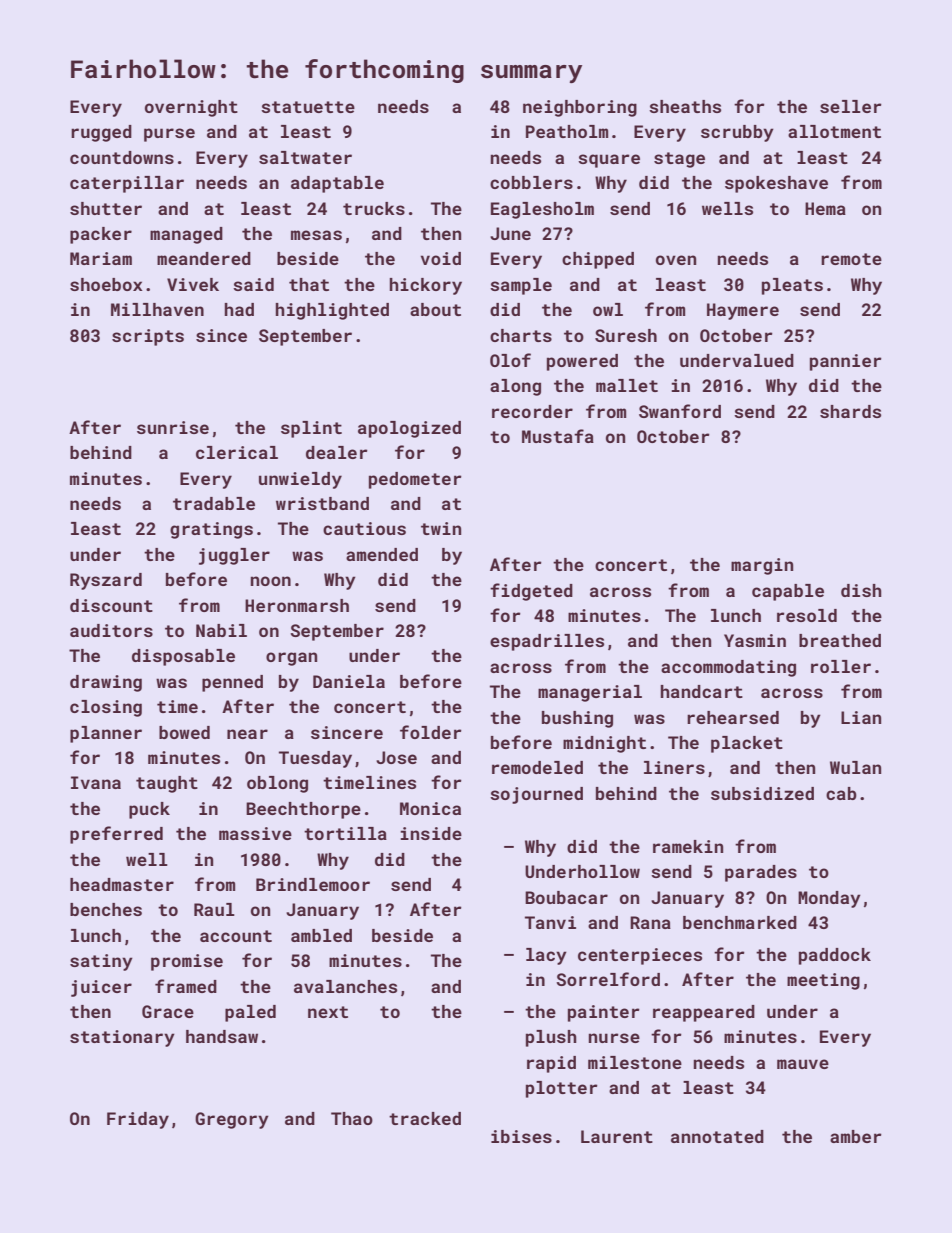  I want to click on shoebox, so click(106, 284).
